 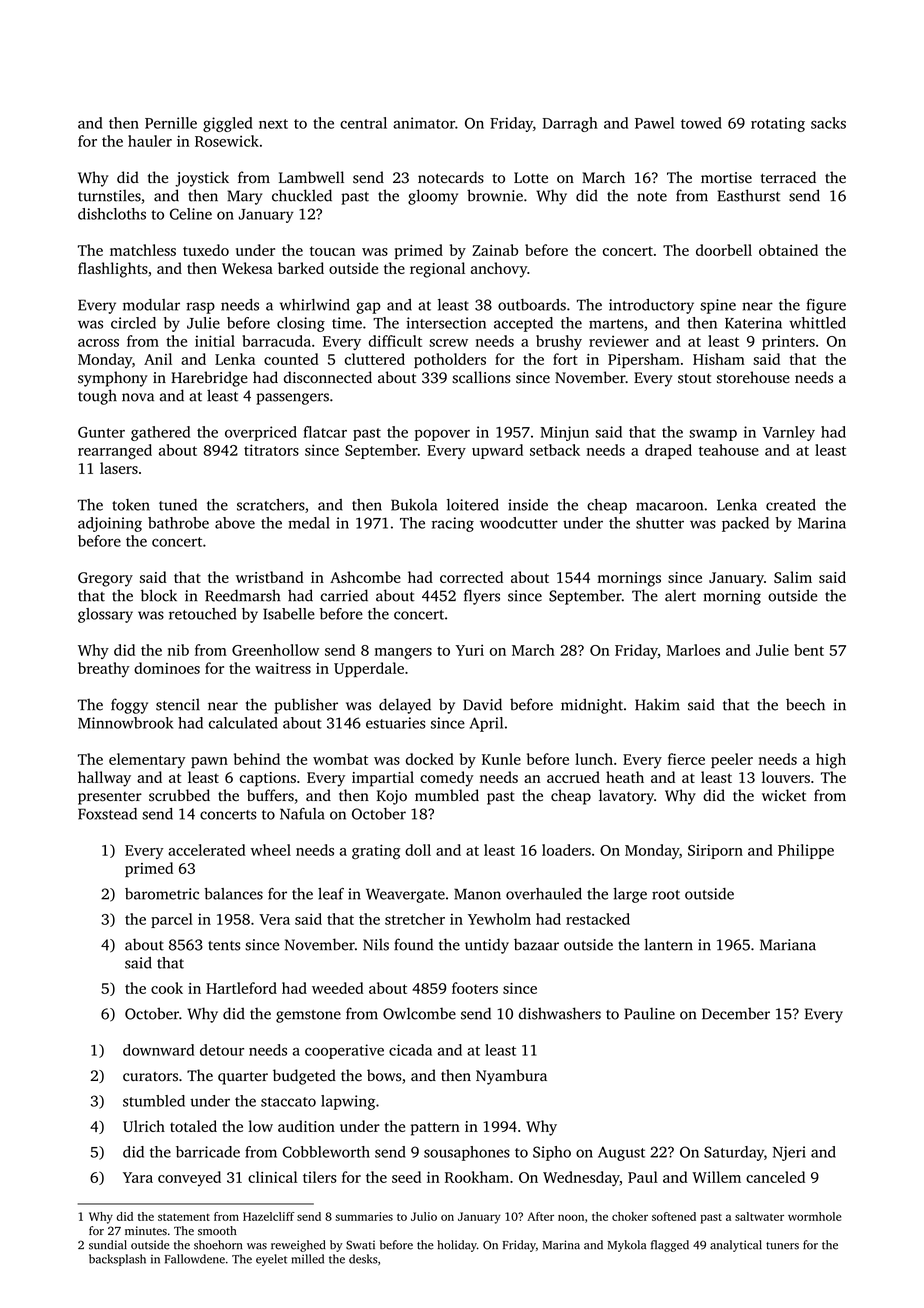 What do you see at coordinates (828, 123) in the screenshot?
I see `sacks` at bounding box center [828, 123].
